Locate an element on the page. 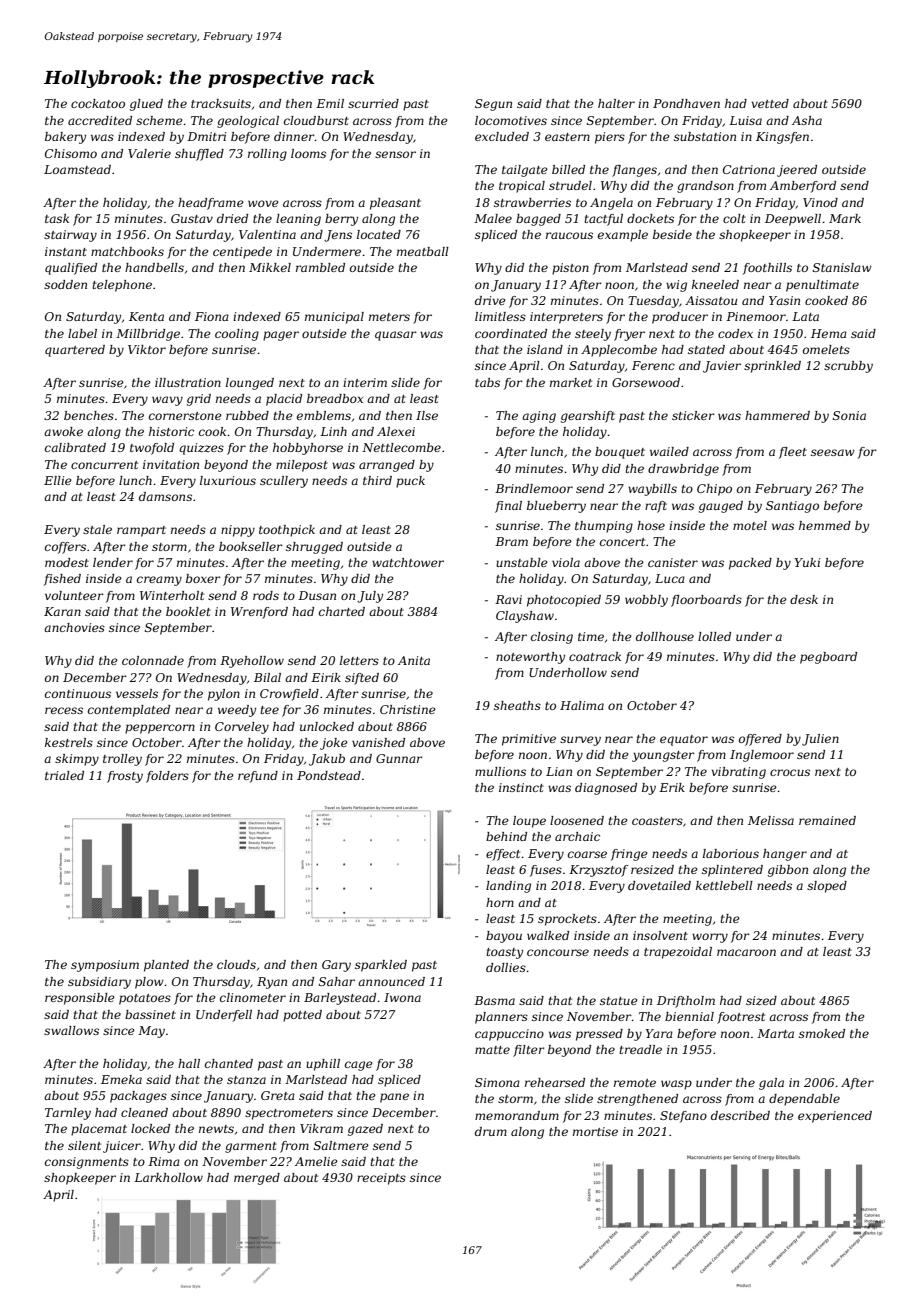 The height and width of the page is (1308, 924). trialed is located at coordinates (64, 775).
